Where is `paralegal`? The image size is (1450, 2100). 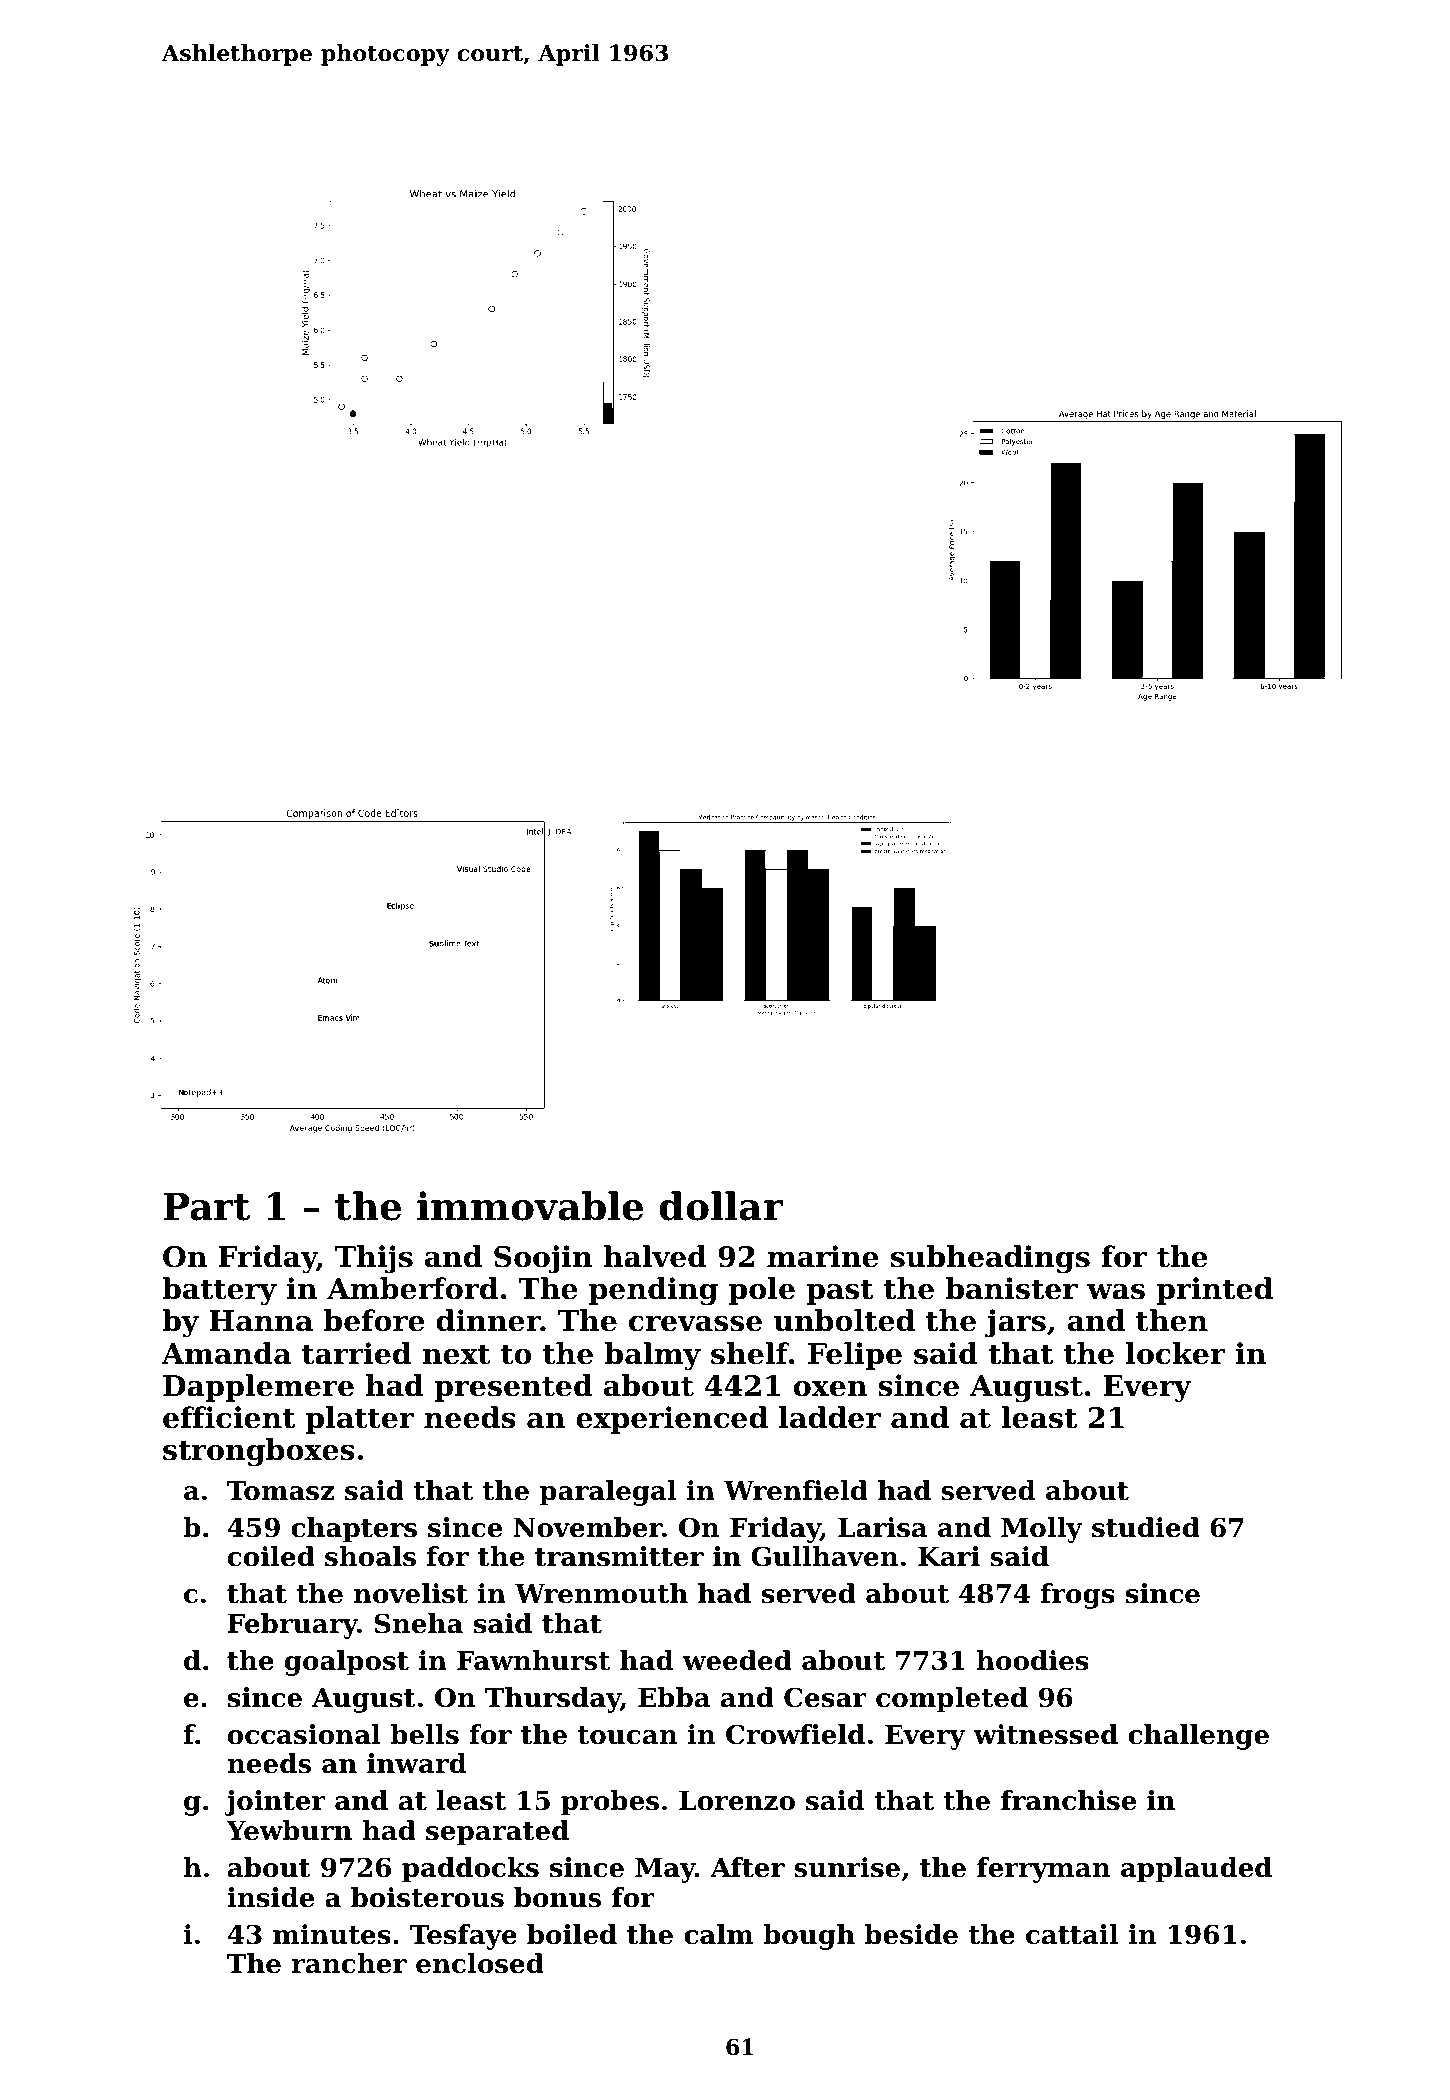
paralegal is located at coordinates (608, 1493).
